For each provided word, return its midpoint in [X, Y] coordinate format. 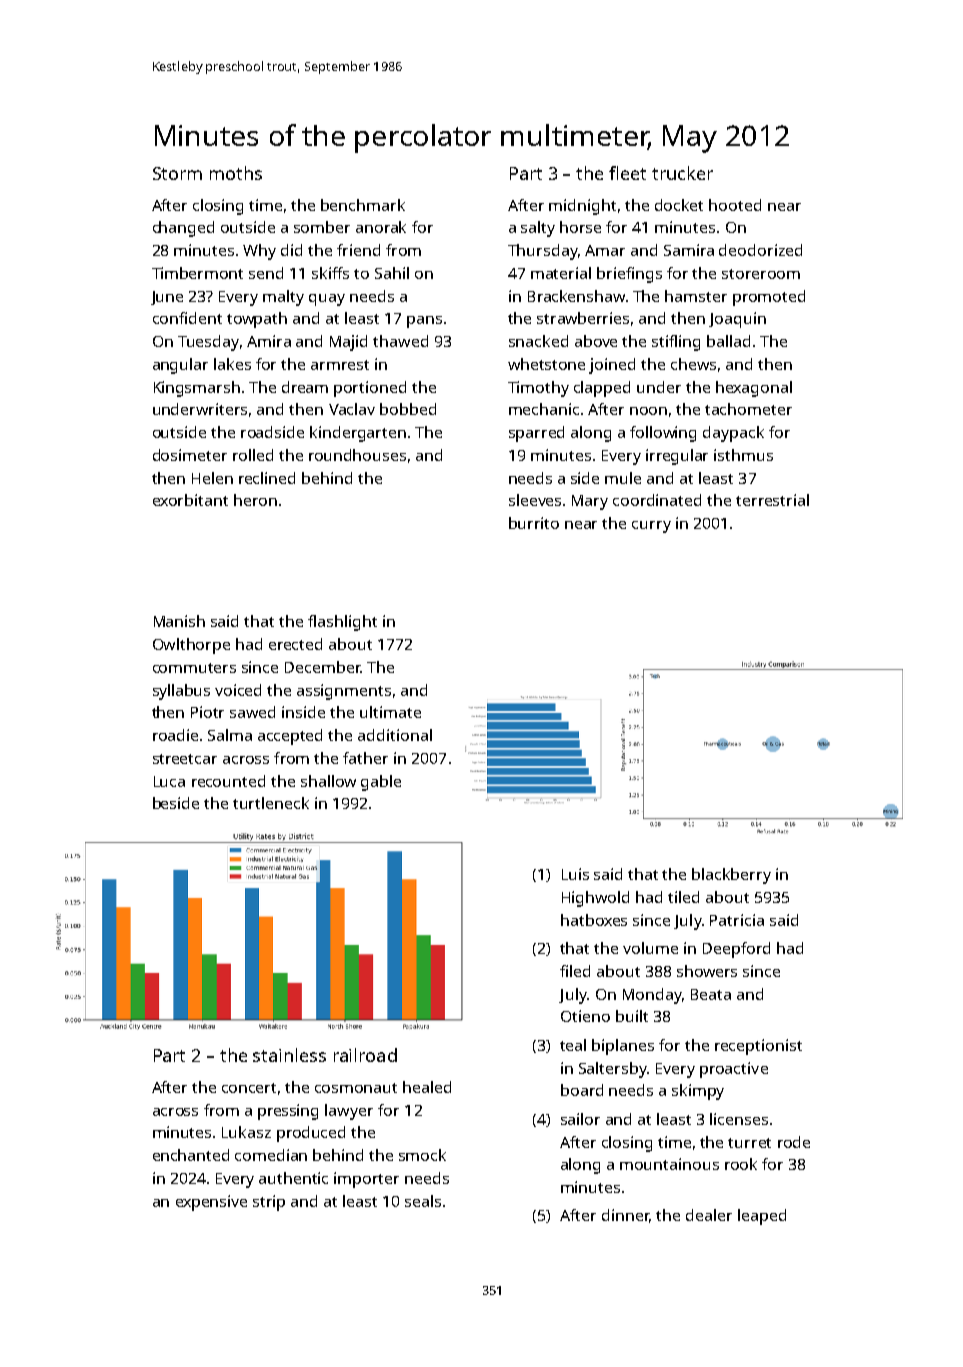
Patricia [737, 920]
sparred [536, 434]
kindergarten [358, 434]
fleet [627, 173]
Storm [177, 173]
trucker [682, 173]
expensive [211, 1203]
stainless [289, 1055]
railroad [365, 1055]
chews [693, 364]
